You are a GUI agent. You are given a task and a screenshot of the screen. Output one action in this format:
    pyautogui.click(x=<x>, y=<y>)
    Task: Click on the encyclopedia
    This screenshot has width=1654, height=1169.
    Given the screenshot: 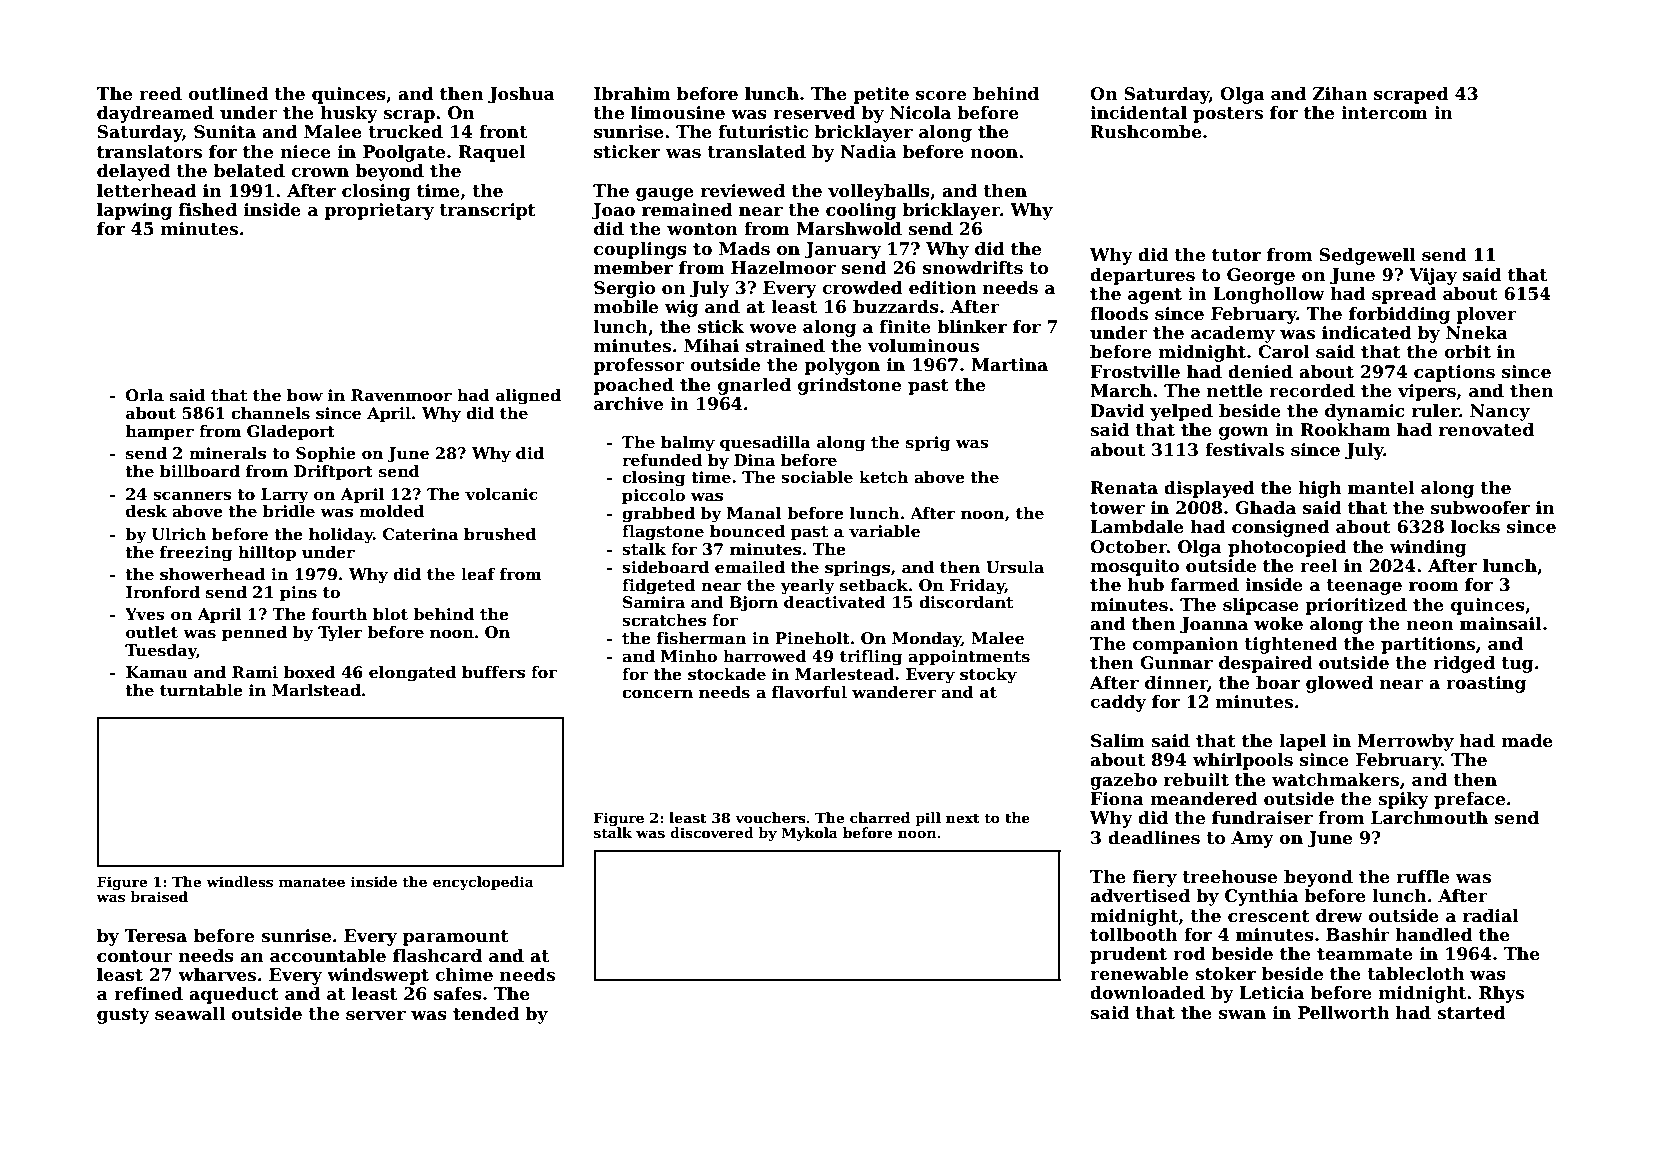 What is the action you would take?
    pyautogui.click(x=483, y=883)
